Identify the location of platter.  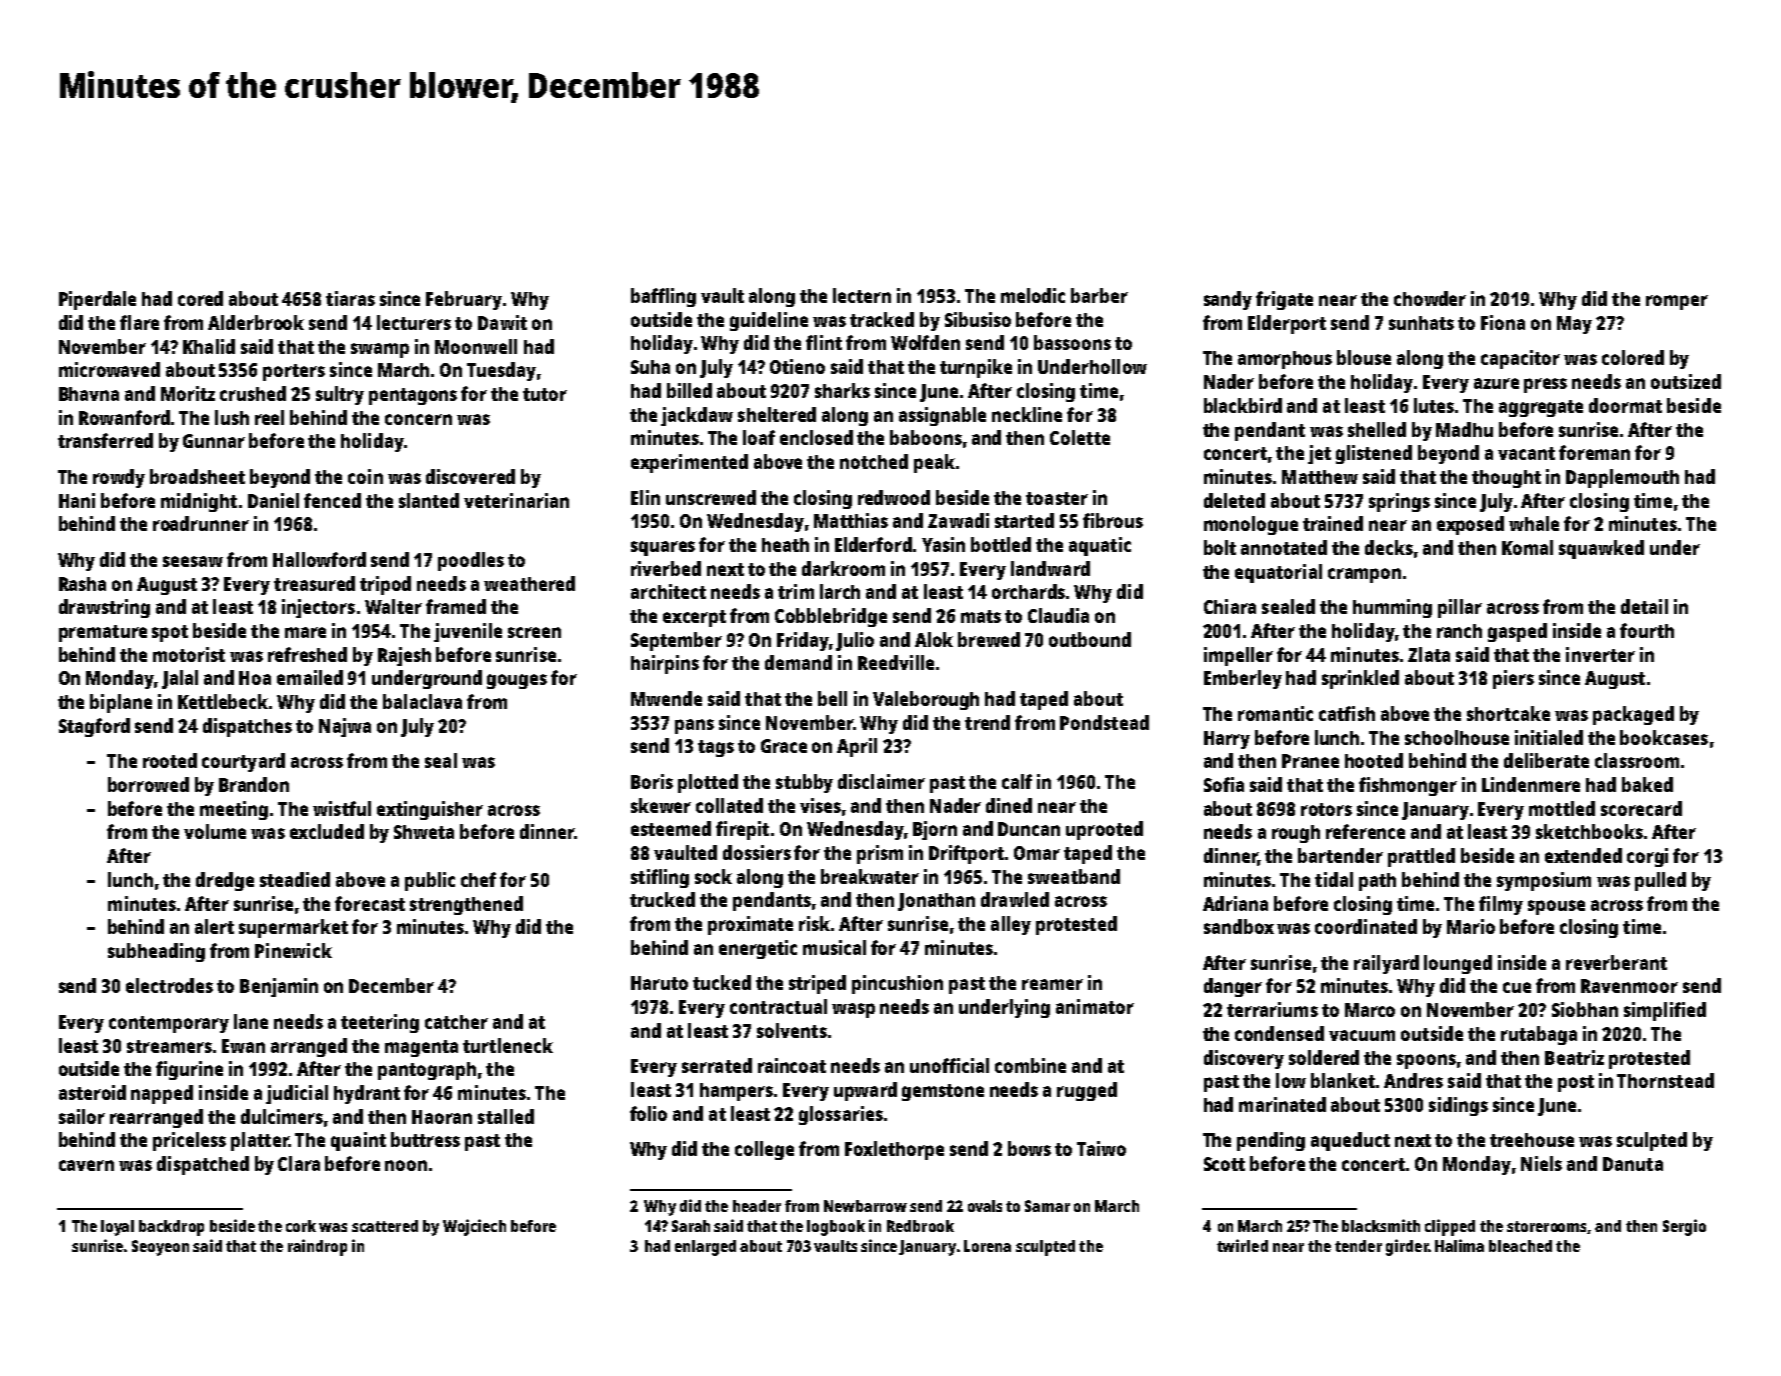
(260, 1141).
